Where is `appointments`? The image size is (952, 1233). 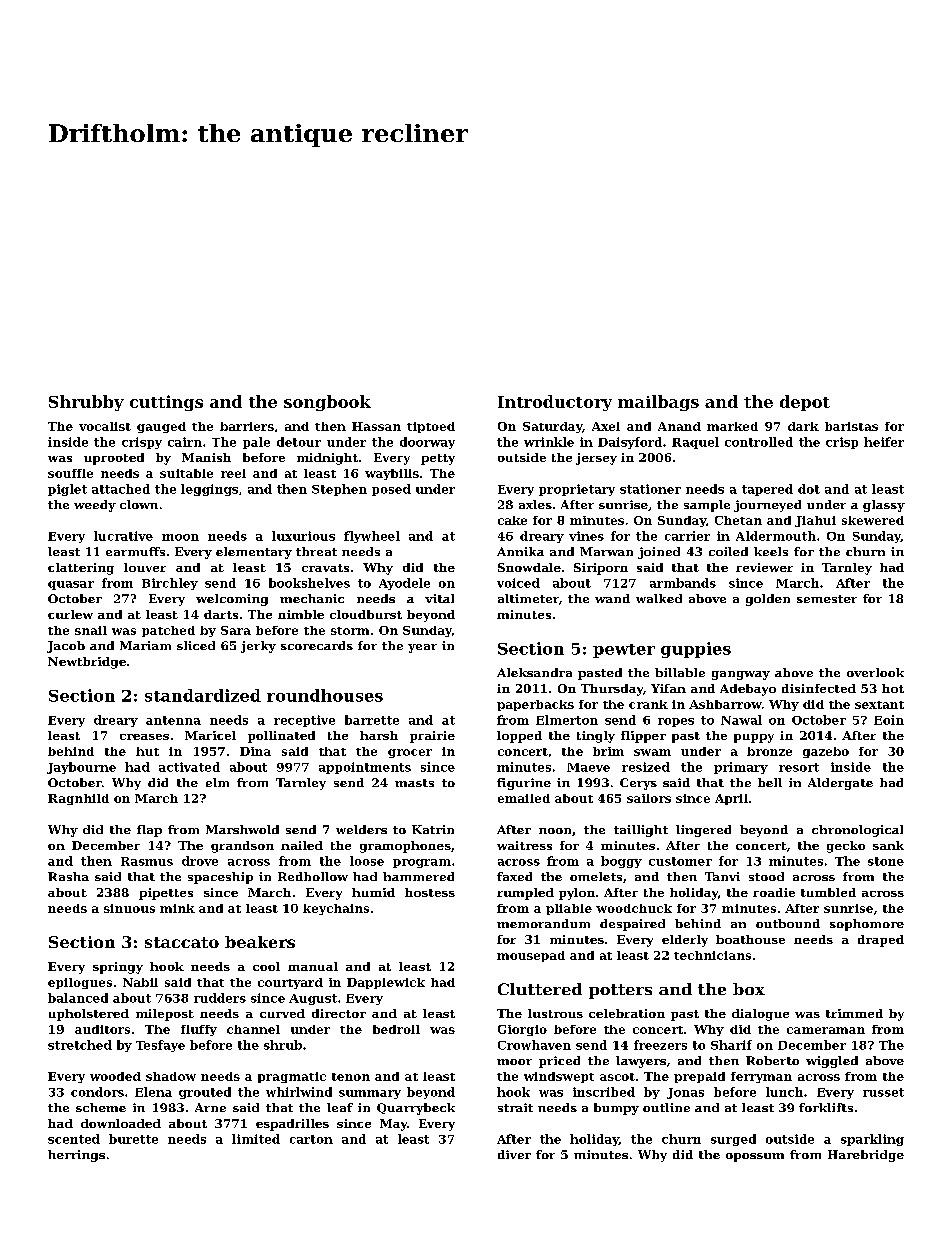 appointments is located at coordinates (365, 768).
